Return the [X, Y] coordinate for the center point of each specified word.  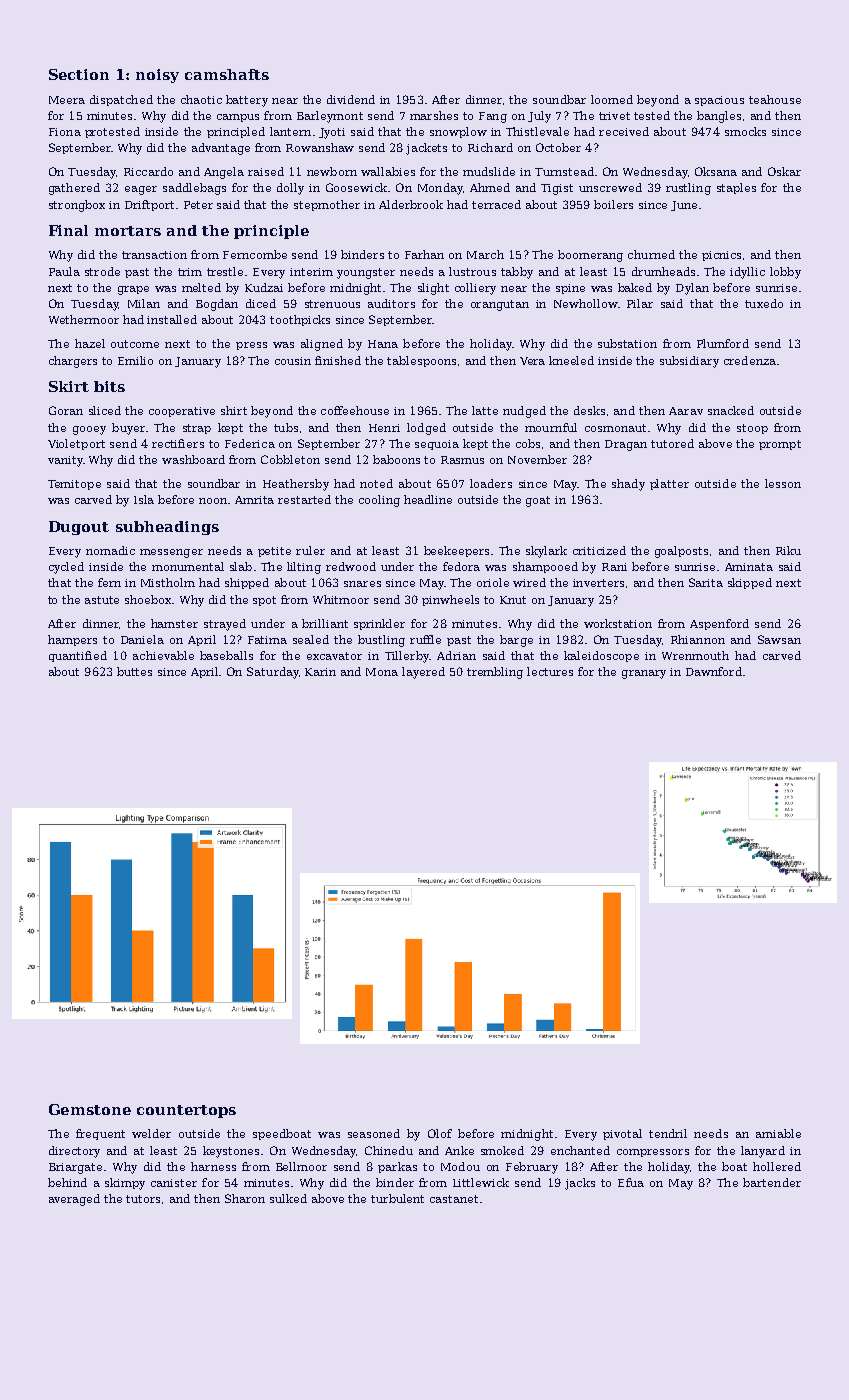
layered [423, 673]
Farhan [424, 254]
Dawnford [714, 671]
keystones [231, 1152]
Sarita [706, 582]
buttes [134, 671]
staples [736, 188]
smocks [745, 131]
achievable [163, 655]
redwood [351, 566]
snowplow [458, 132]
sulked [288, 1198]
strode [102, 271]
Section [79, 74]
